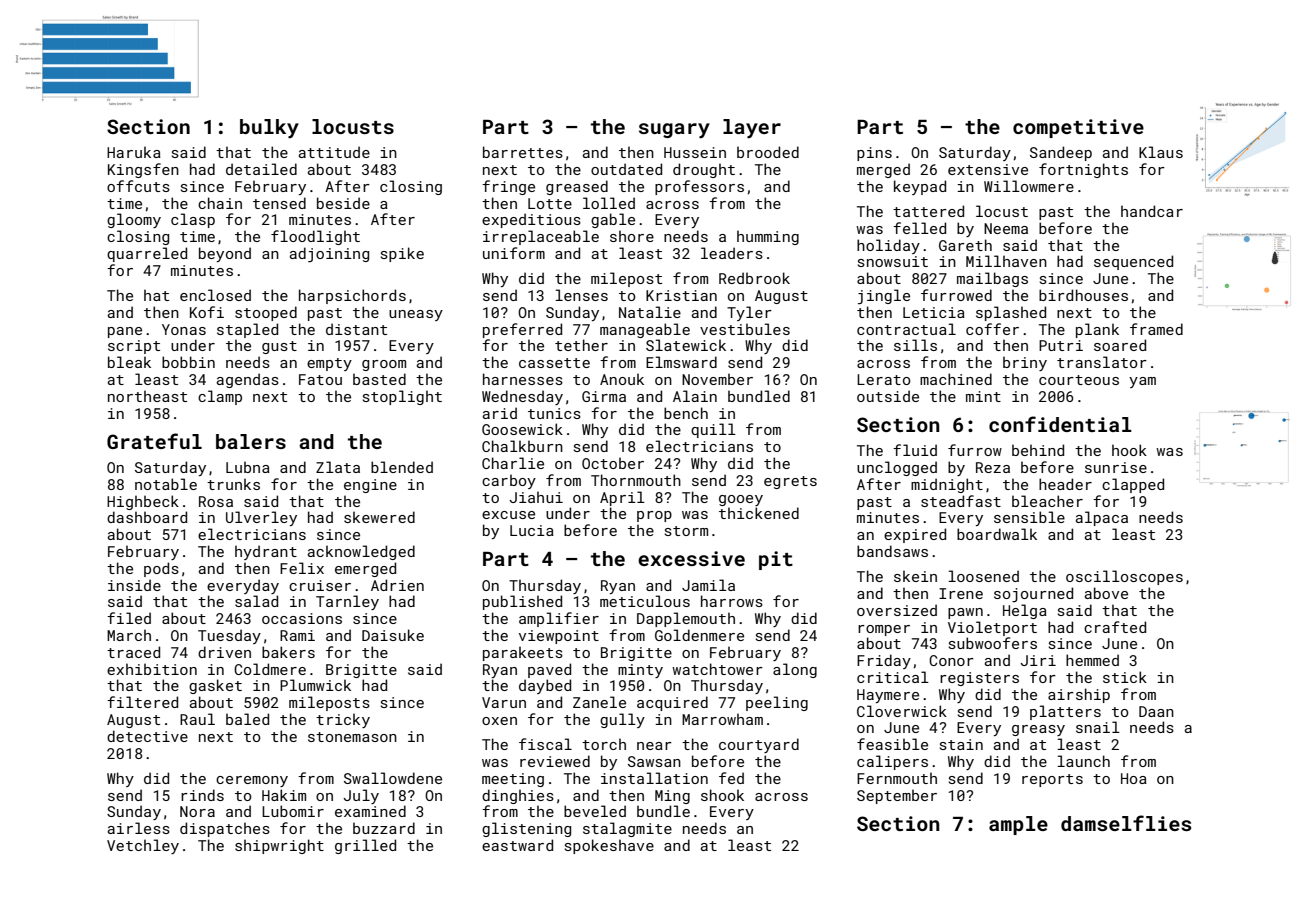 This image has width=1308, height=924. Describe the element at coordinates (1065, 712) in the image. I see `platters` at that location.
